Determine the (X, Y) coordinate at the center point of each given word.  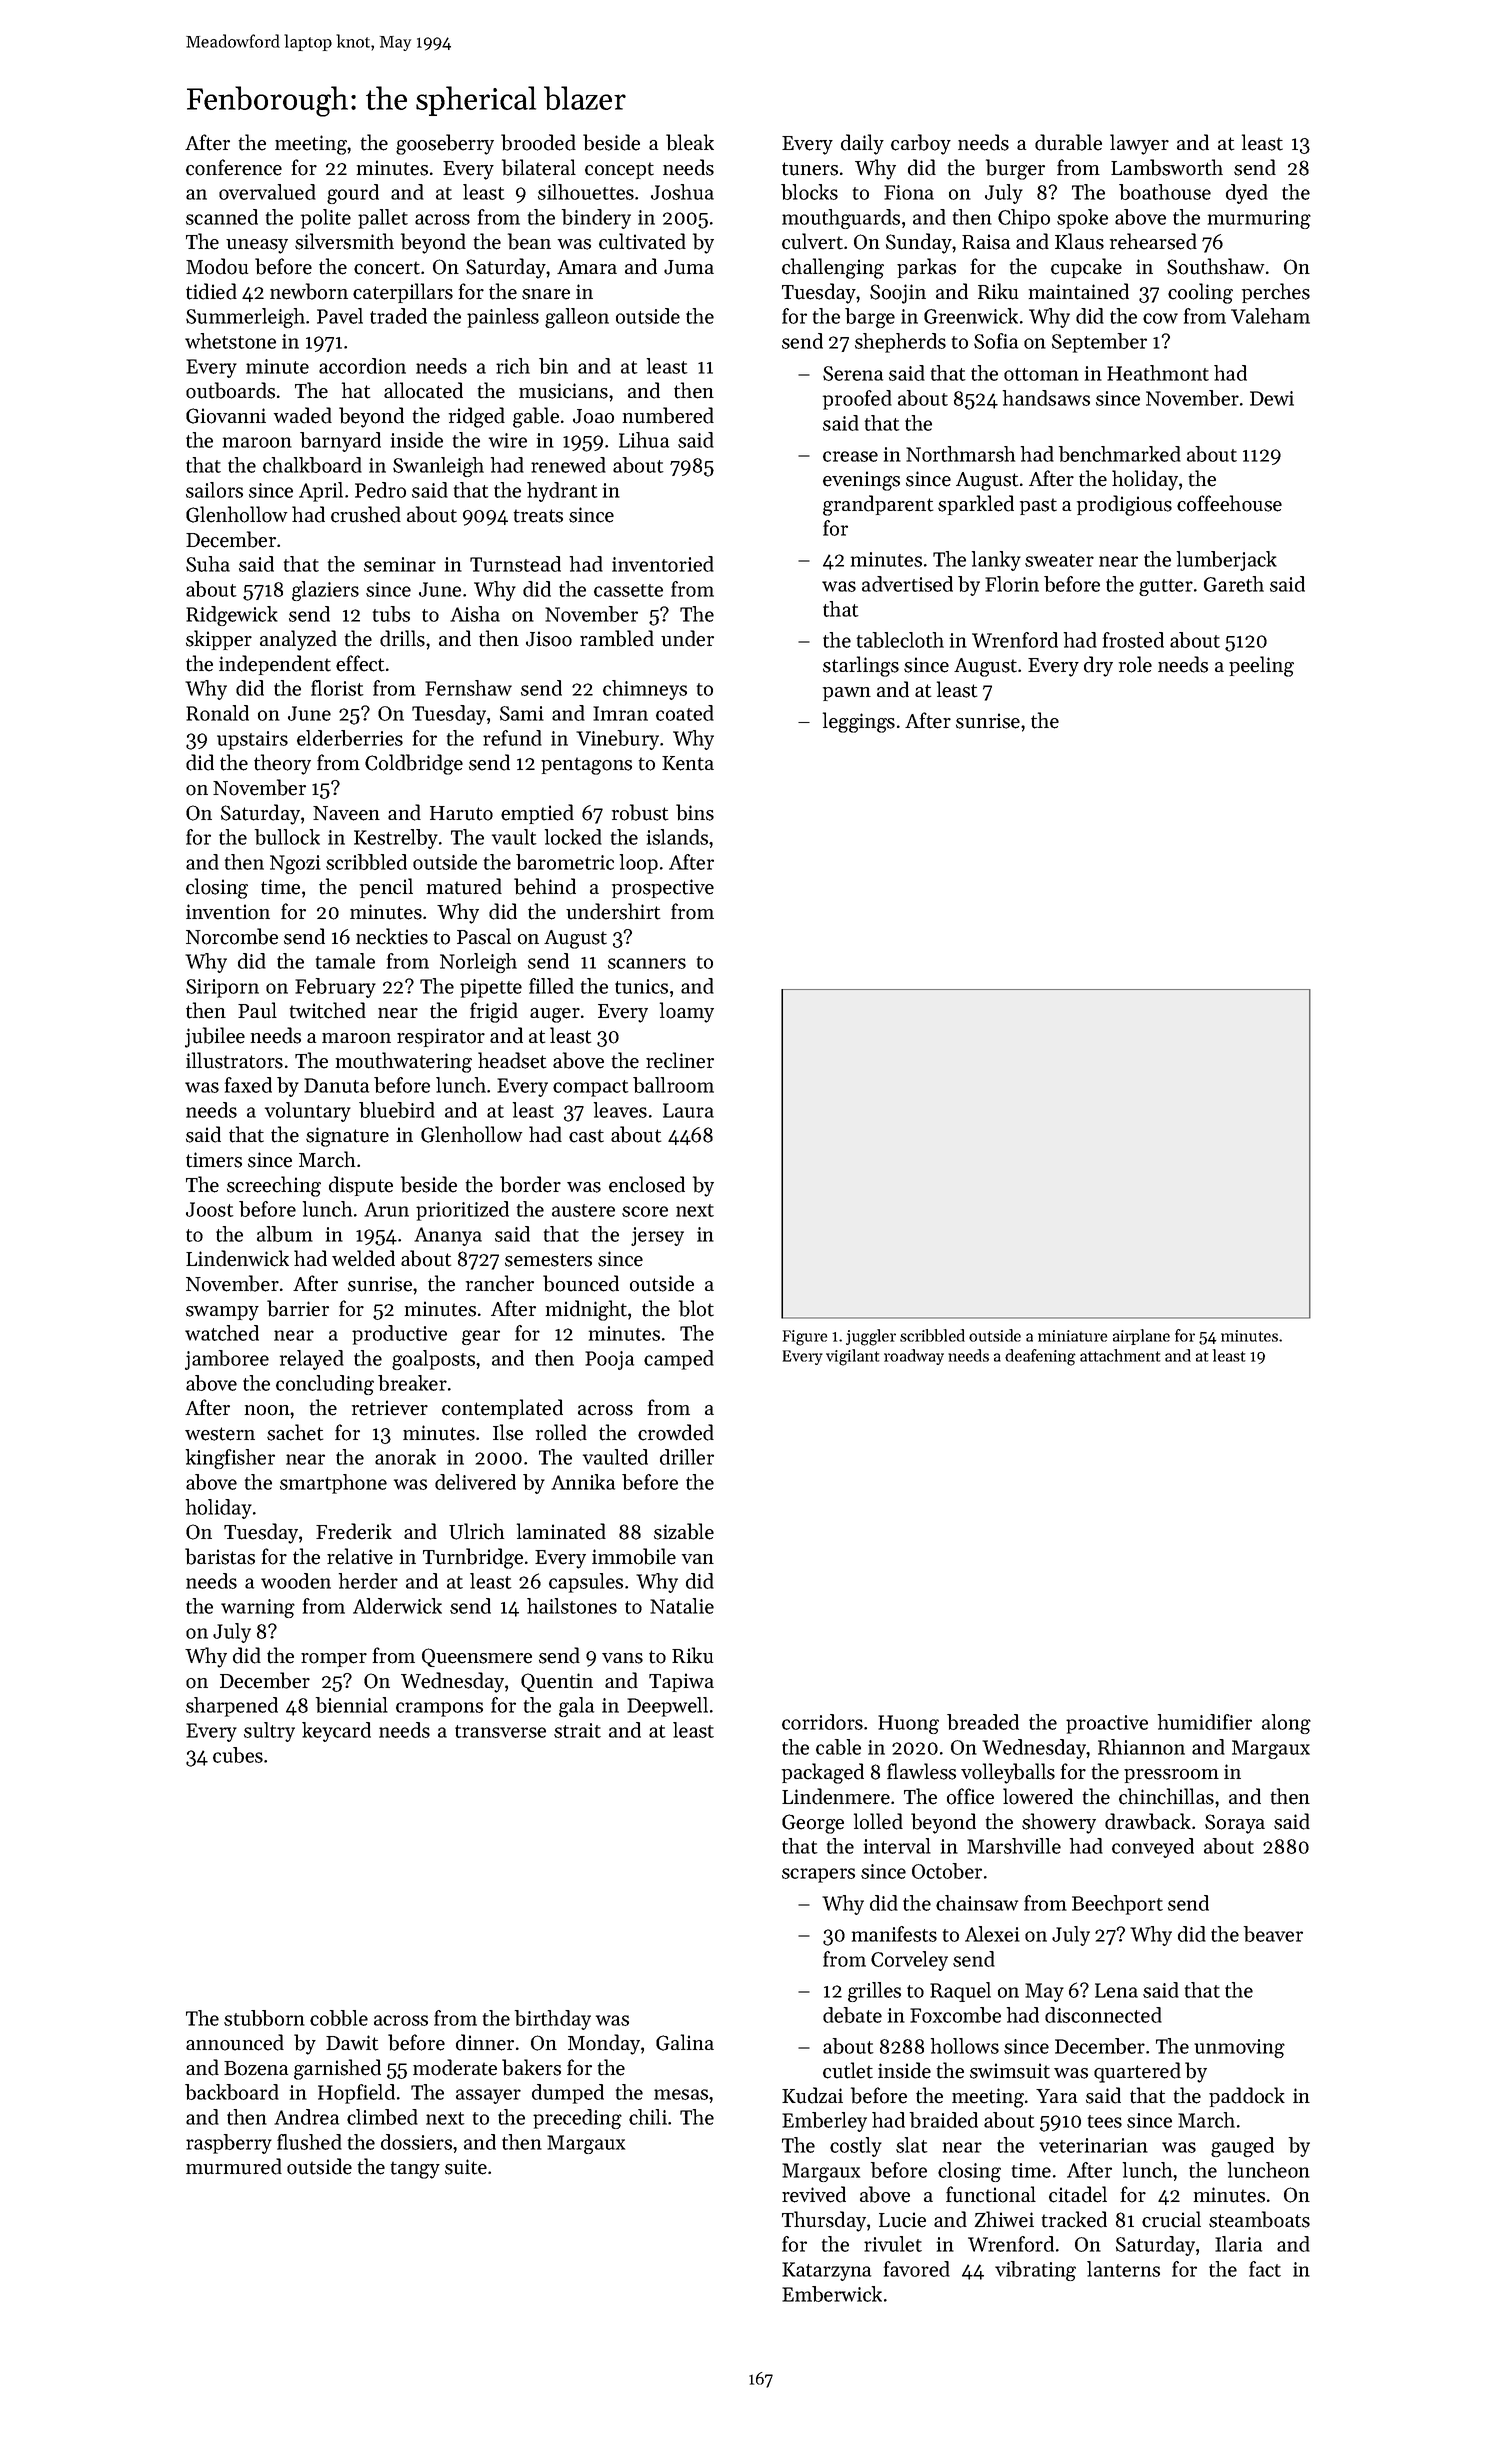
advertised (907, 584)
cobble (339, 2018)
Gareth (1234, 584)
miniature (1072, 1336)
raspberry (229, 2144)
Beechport (1117, 1905)
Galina (685, 2042)
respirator (441, 1037)
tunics (641, 986)
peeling (1261, 666)
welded (363, 1258)
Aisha (475, 614)
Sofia (996, 341)
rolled (561, 1432)
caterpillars (403, 293)
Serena (853, 373)
